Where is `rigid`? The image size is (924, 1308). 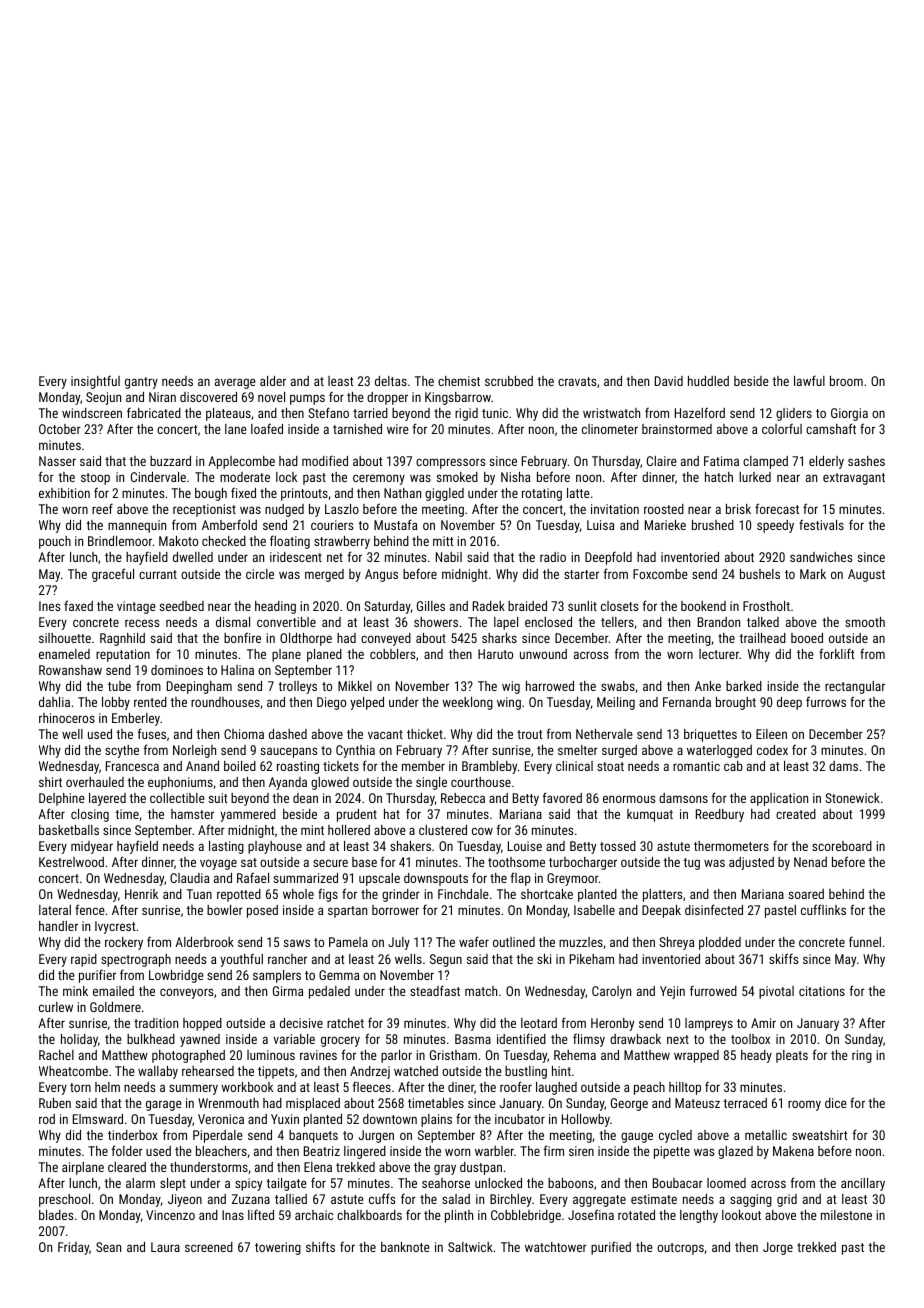
rigid is located at coordinates (466, 414).
